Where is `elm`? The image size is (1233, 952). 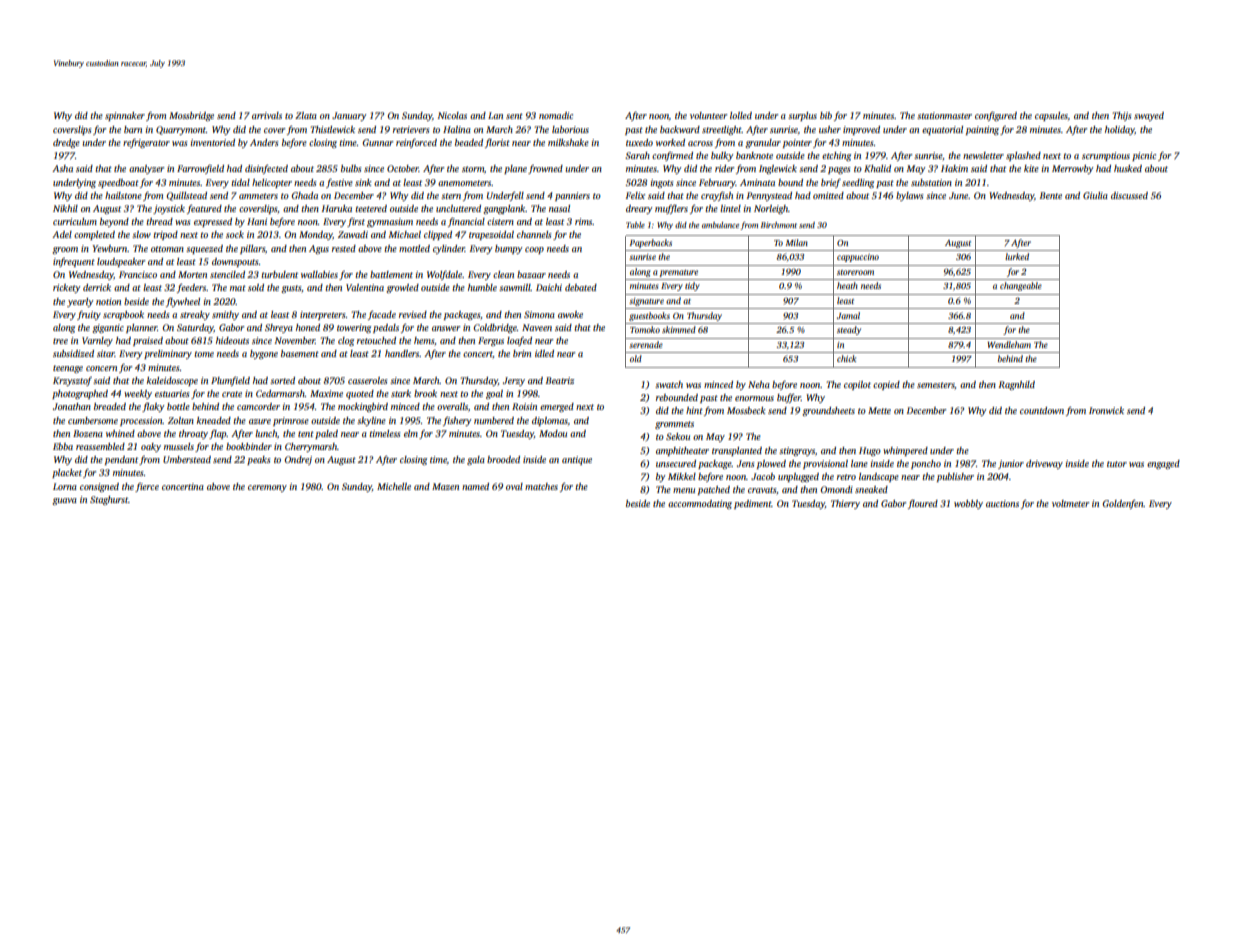 elm is located at coordinates (411, 433).
